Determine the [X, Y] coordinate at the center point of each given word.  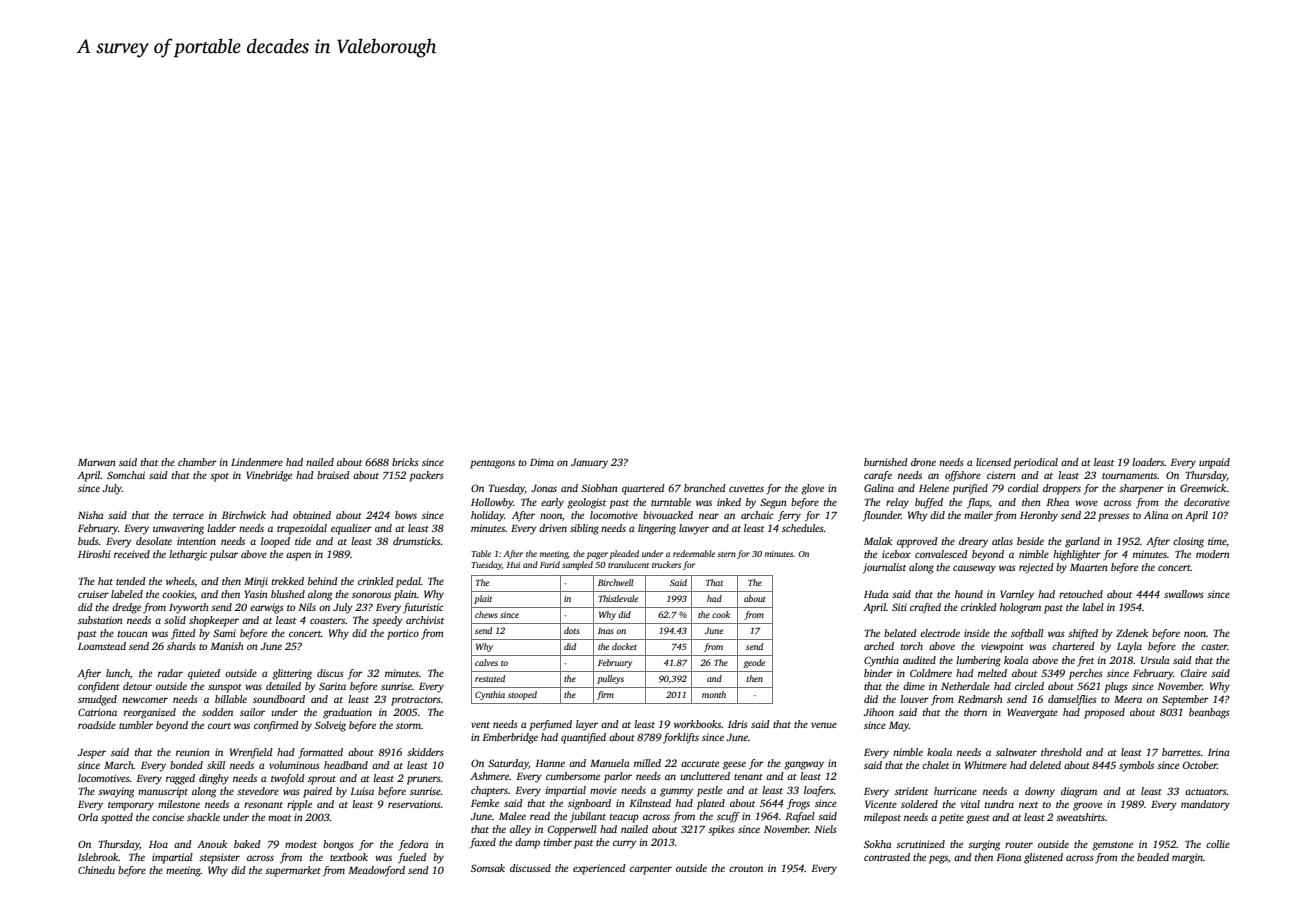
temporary [131, 806]
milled [647, 763]
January [589, 464]
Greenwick [1203, 488]
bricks [405, 462]
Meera [1128, 699]
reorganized [150, 713]
